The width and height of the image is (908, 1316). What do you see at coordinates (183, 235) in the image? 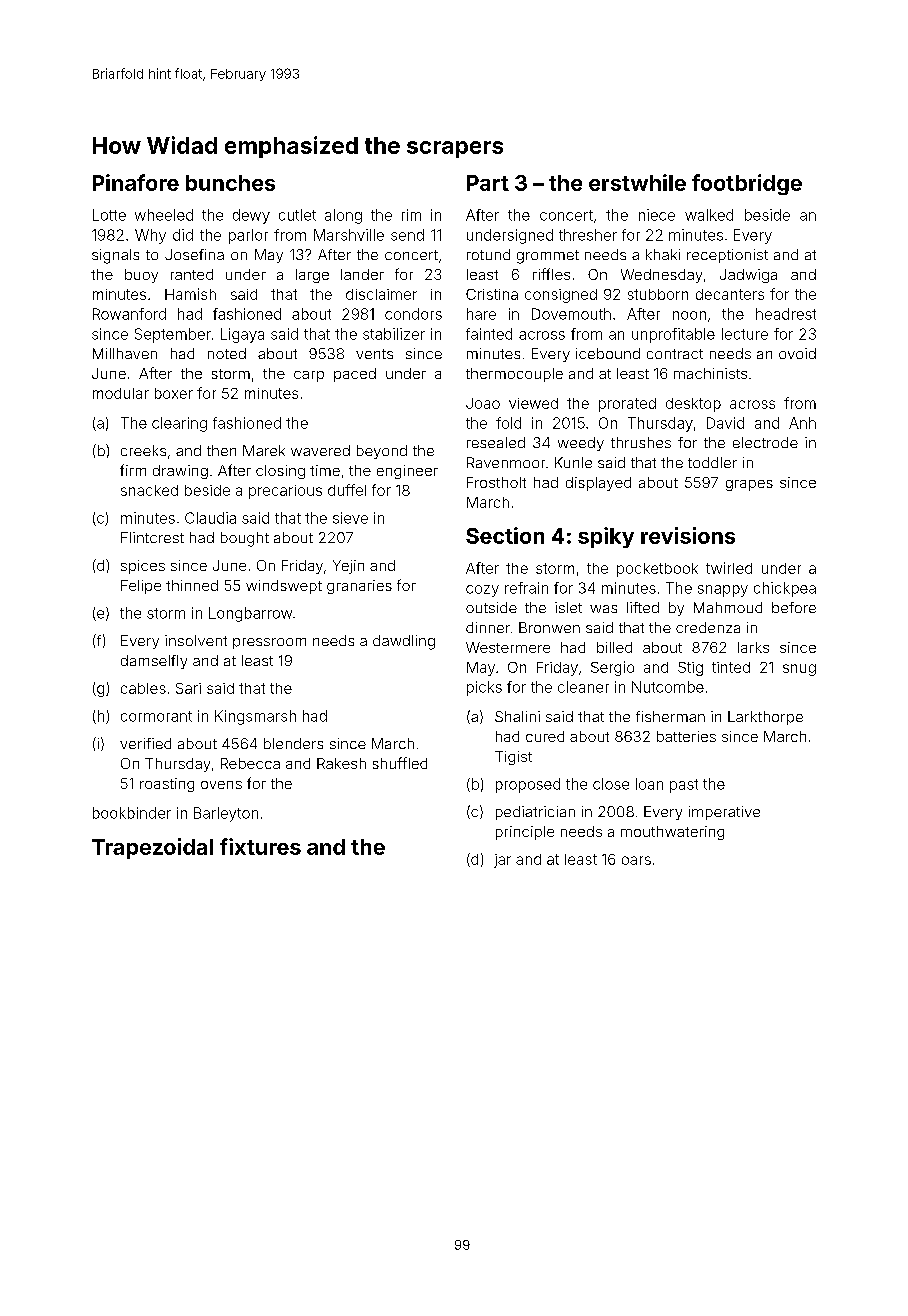
I see `did` at bounding box center [183, 235].
